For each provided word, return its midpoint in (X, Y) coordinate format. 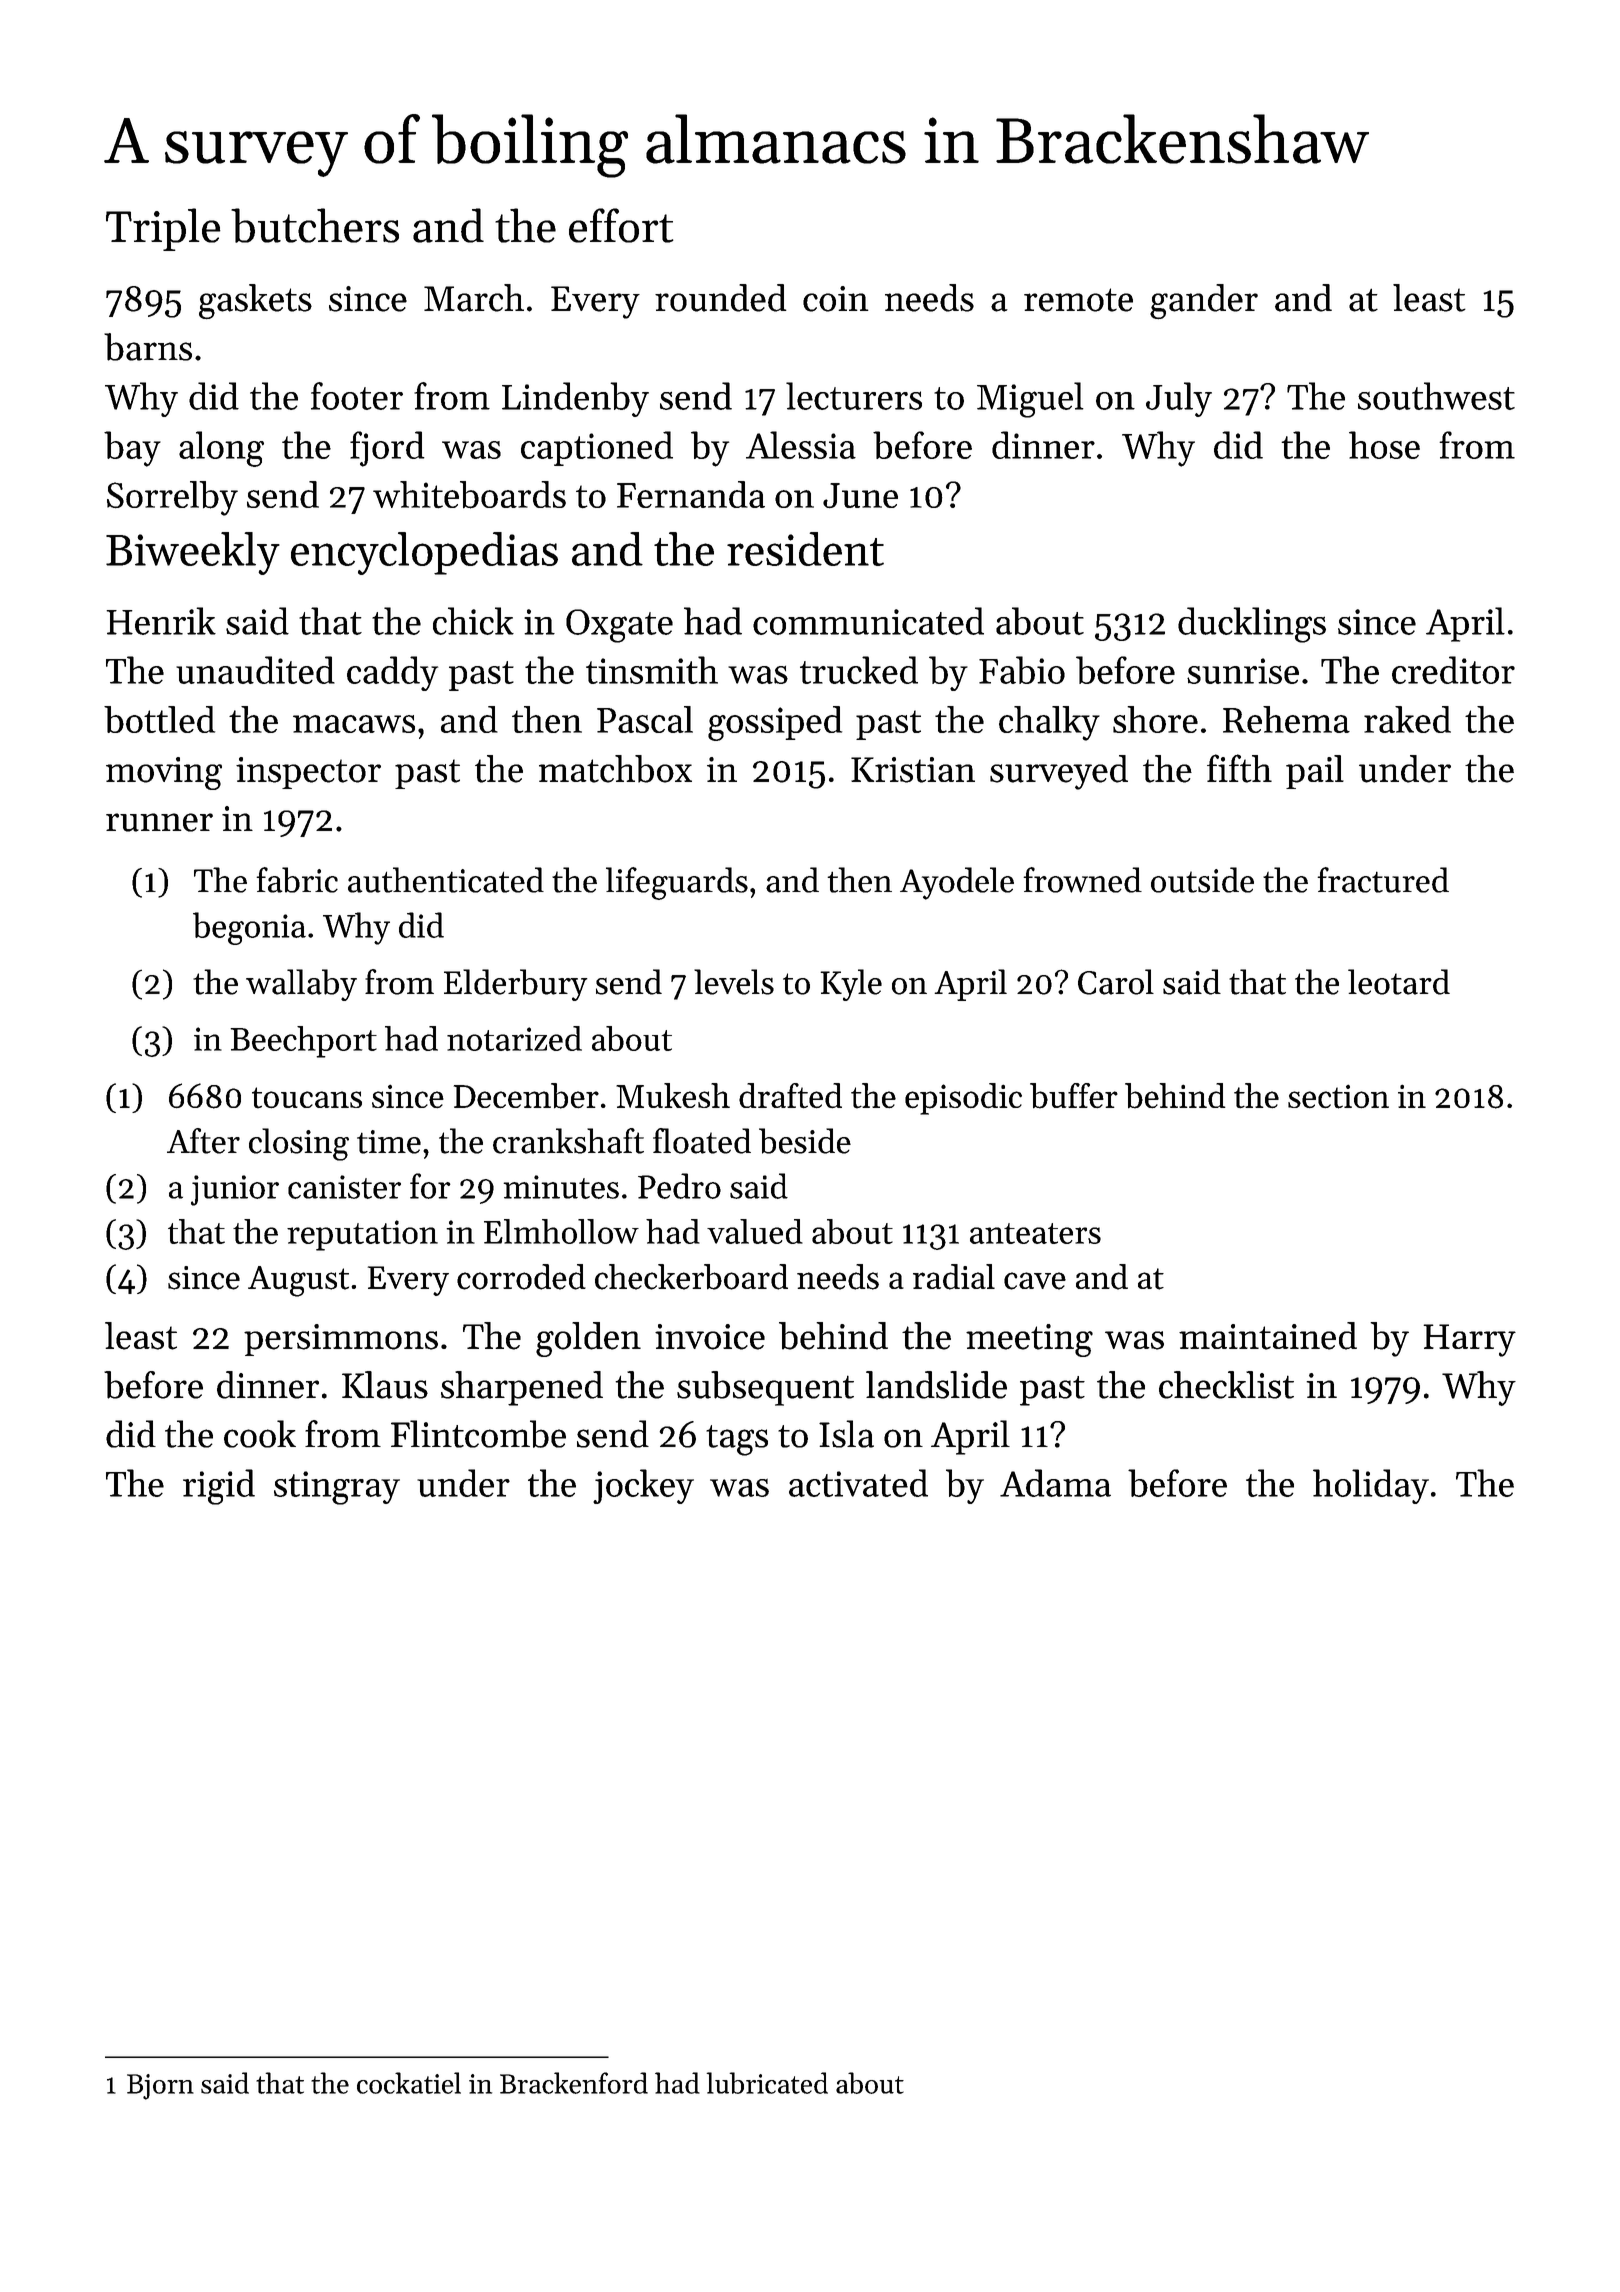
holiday (1371, 1486)
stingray (337, 1488)
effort (621, 225)
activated (858, 1483)
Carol (1116, 982)
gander (1204, 301)
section (1338, 1096)
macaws (354, 724)
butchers (315, 225)
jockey (643, 1486)
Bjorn (160, 2087)
